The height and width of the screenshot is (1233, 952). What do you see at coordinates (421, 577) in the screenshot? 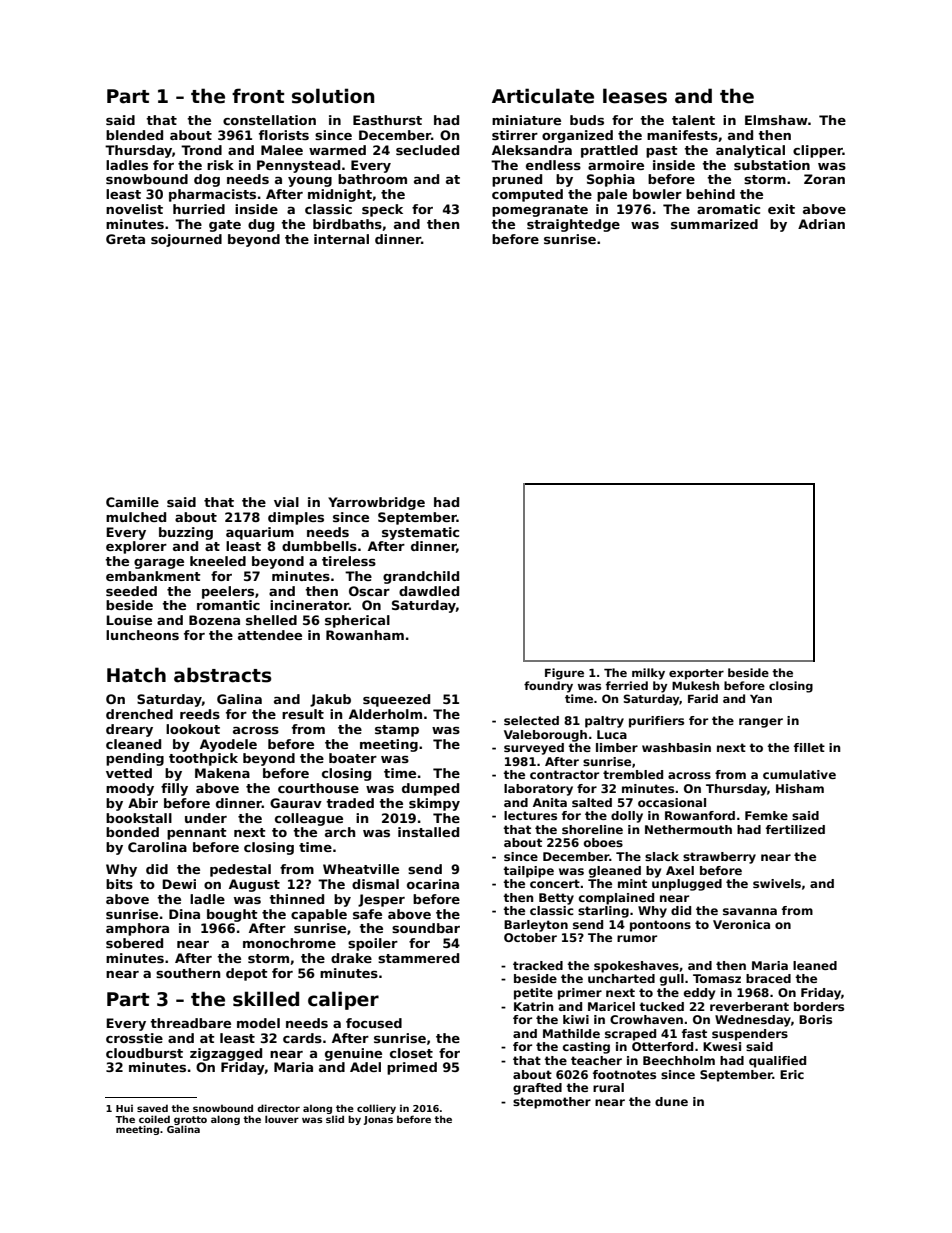
I see `grandchild` at bounding box center [421, 577].
